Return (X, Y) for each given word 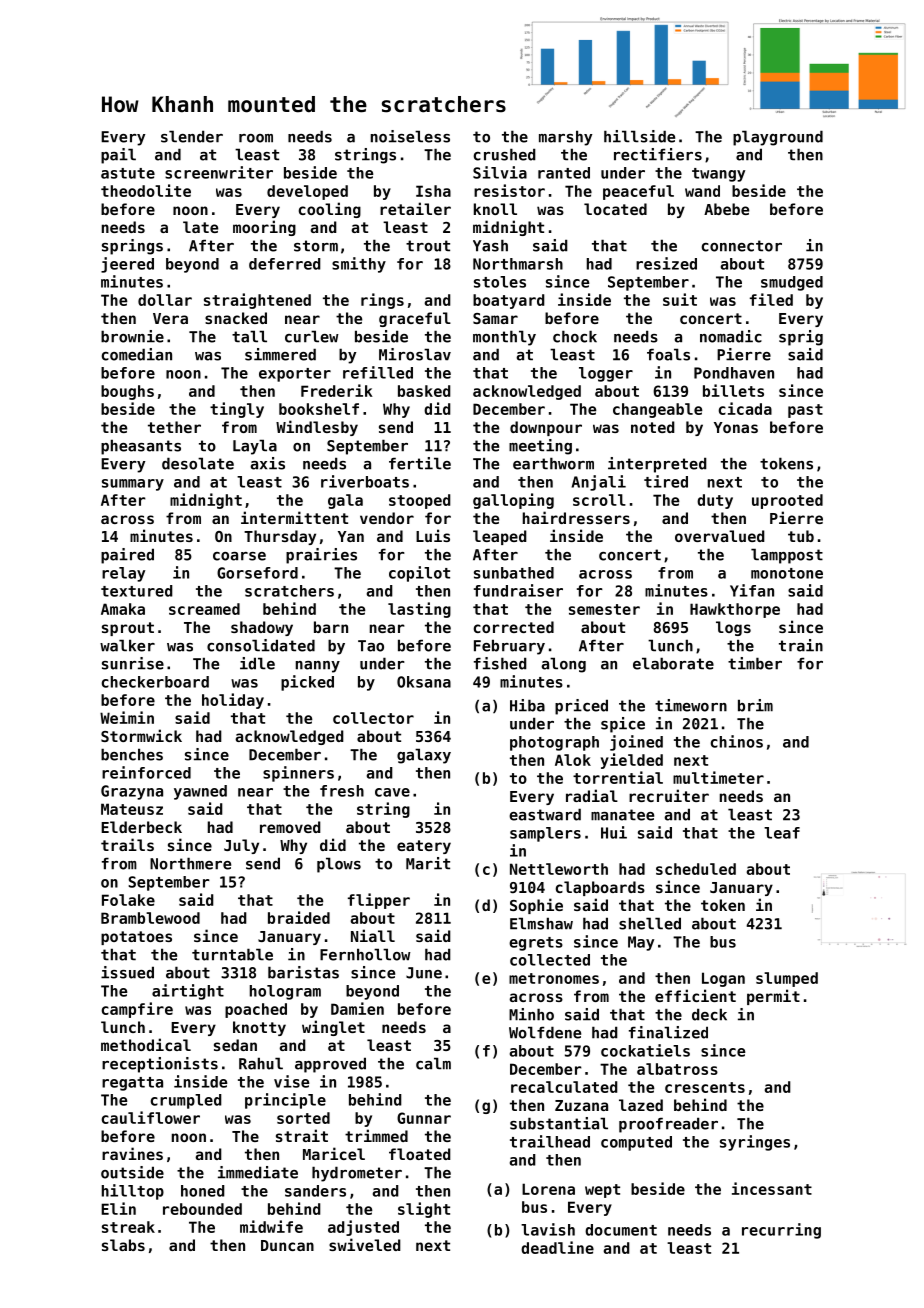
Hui (614, 832)
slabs (123, 1245)
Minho (531, 1014)
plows (339, 865)
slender (192, 136)
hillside (639, 136)
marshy (565, 138)
